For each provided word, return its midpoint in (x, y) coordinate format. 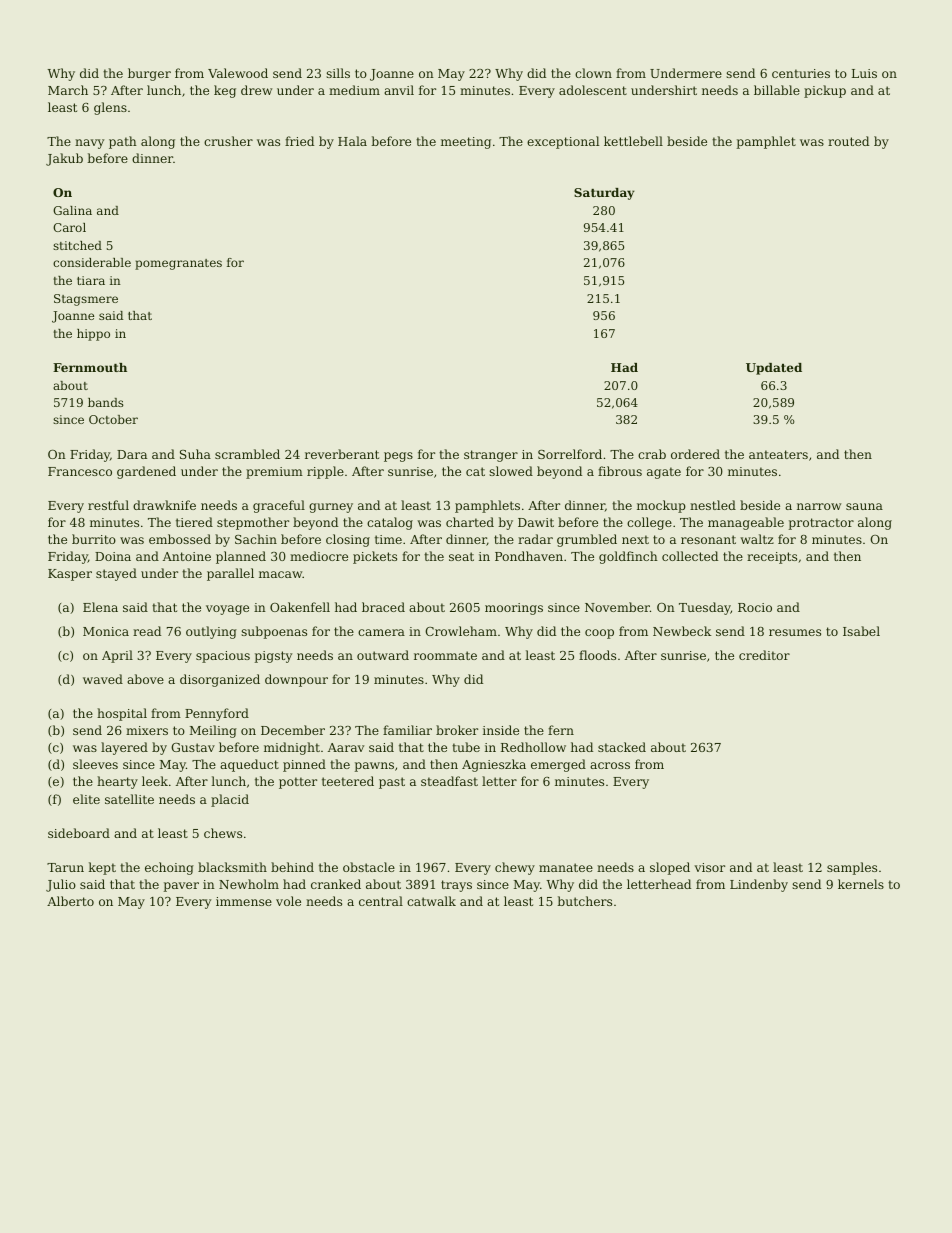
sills (338, 73)
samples (852, 868)
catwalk (431, 901)
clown (593, 73)
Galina (72, 210)
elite (86, 799)
